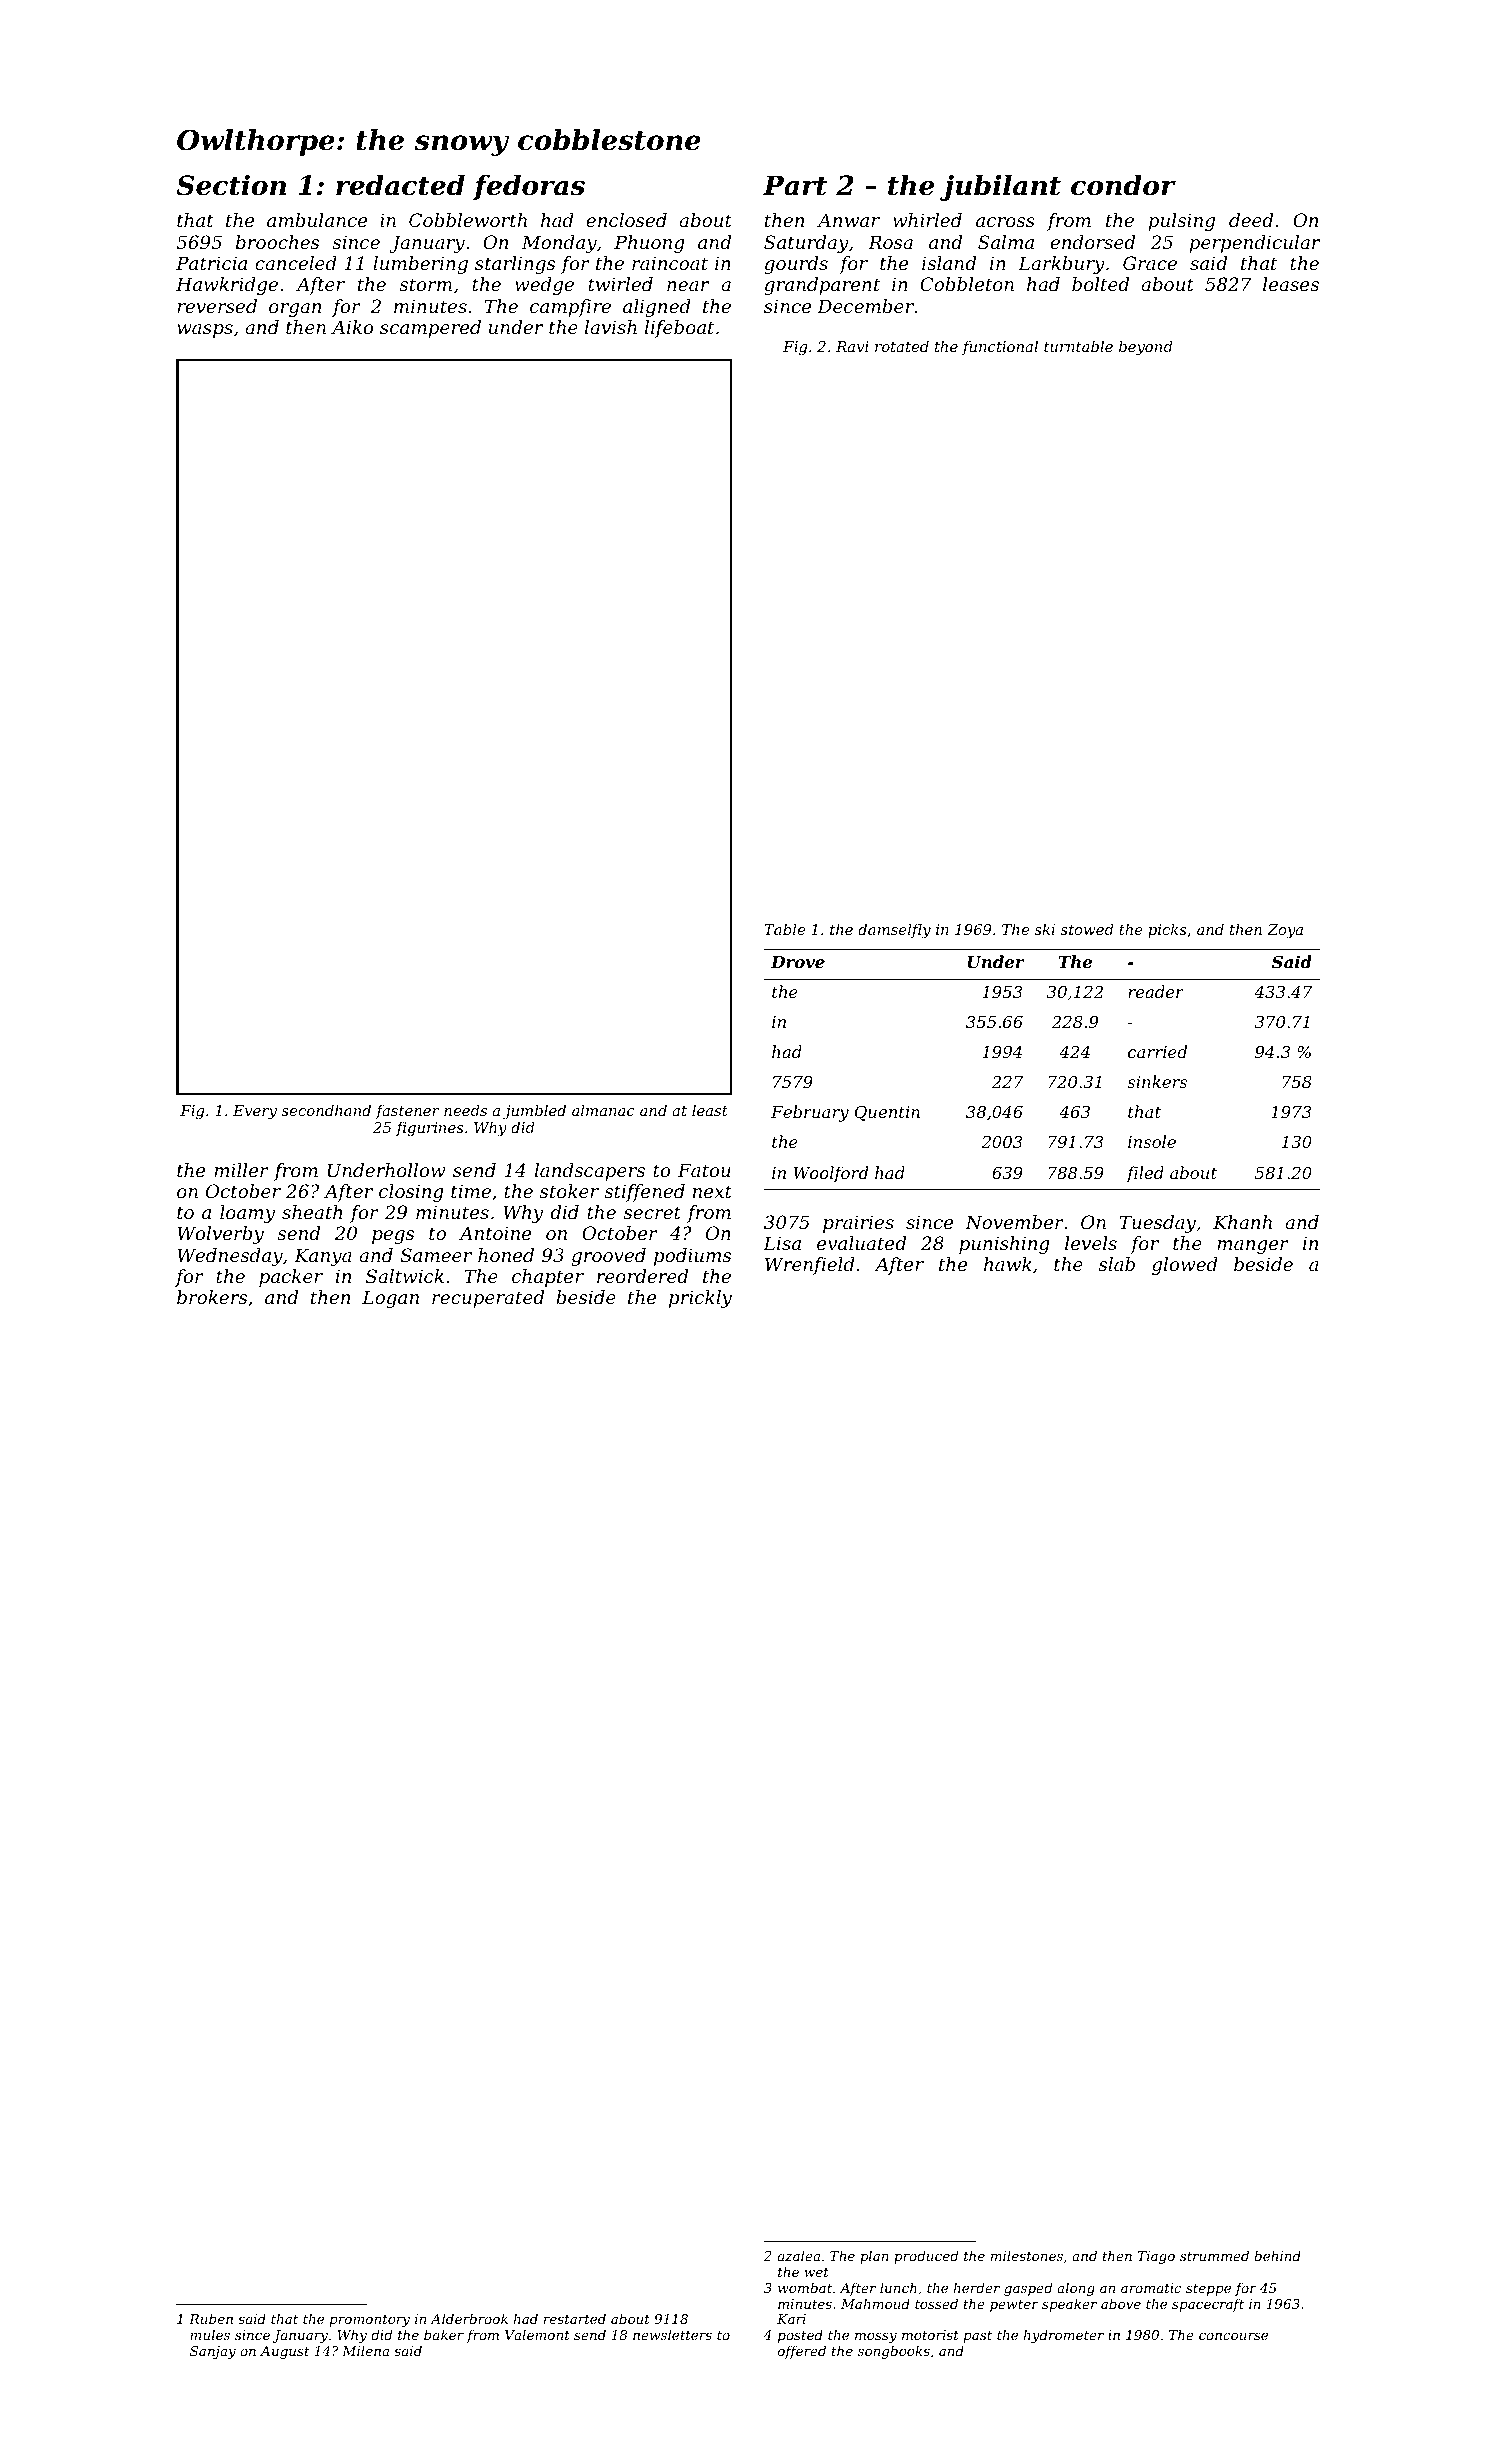 The width and height of the image is (1496, 2464). What do you see at coordinates (352, 327) in the image?
I see `Aiko` at bounding box center [352, 327].
